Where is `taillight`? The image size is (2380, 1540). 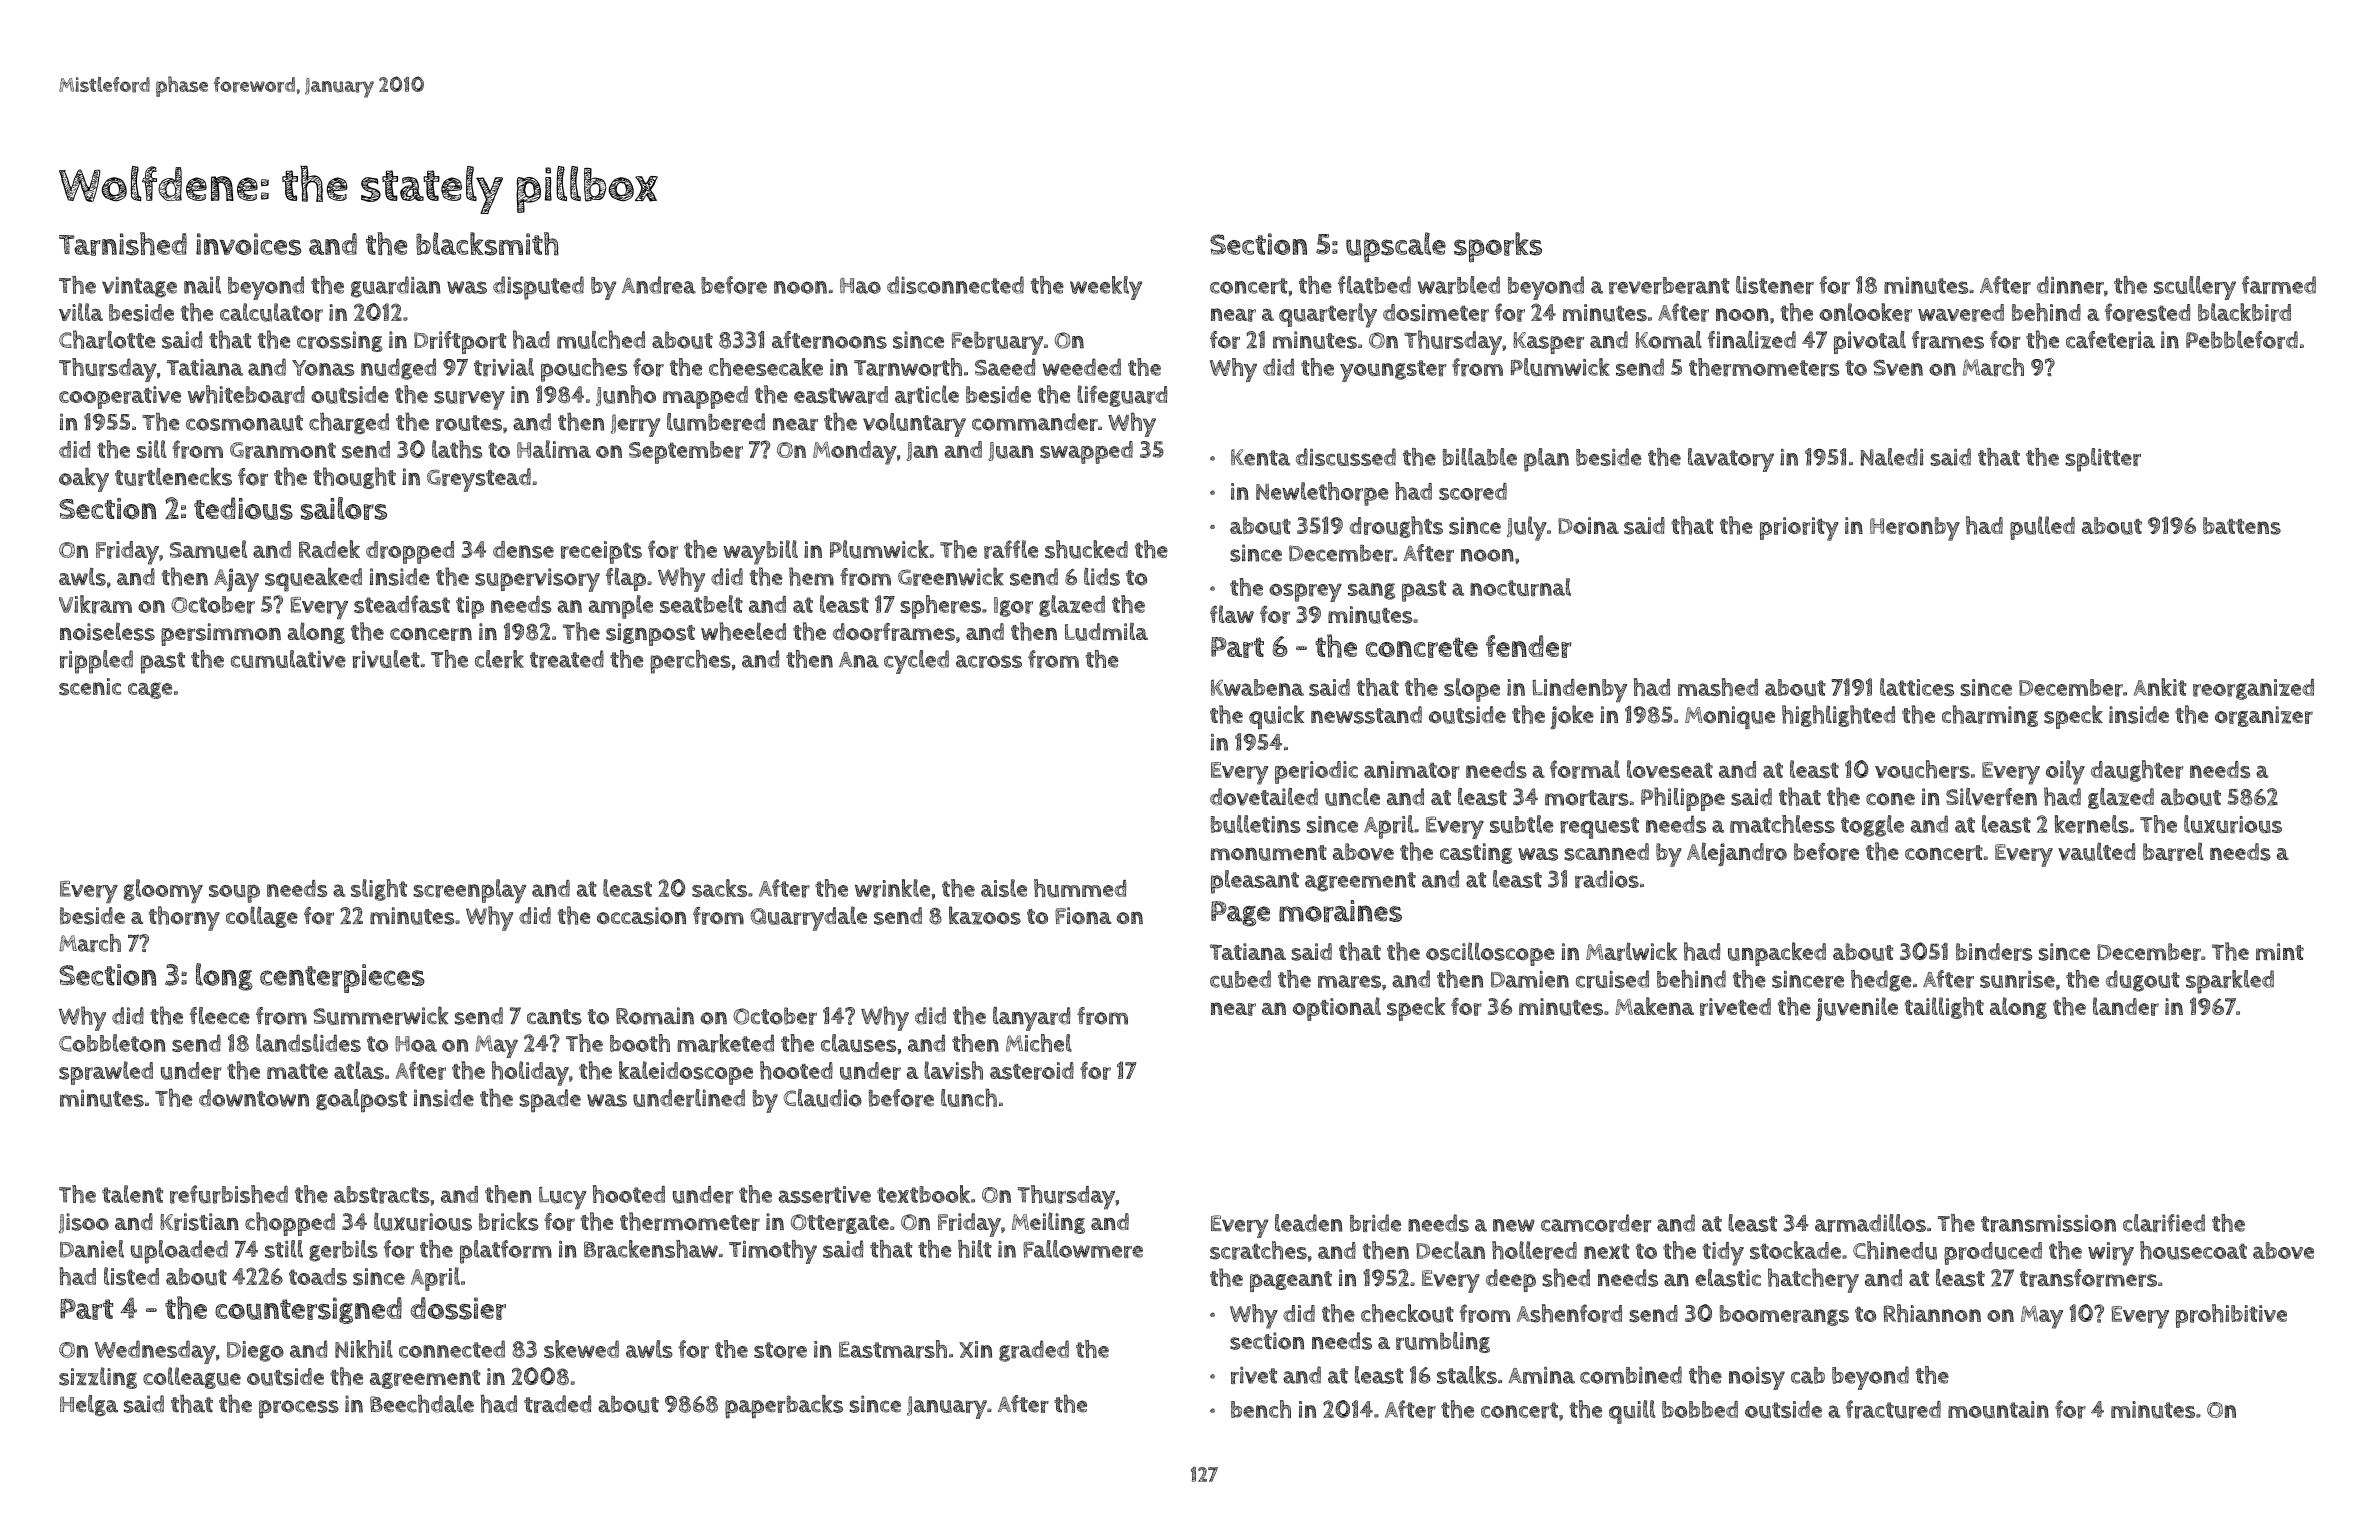
taillight is located at coordinates (1944, 1008).
